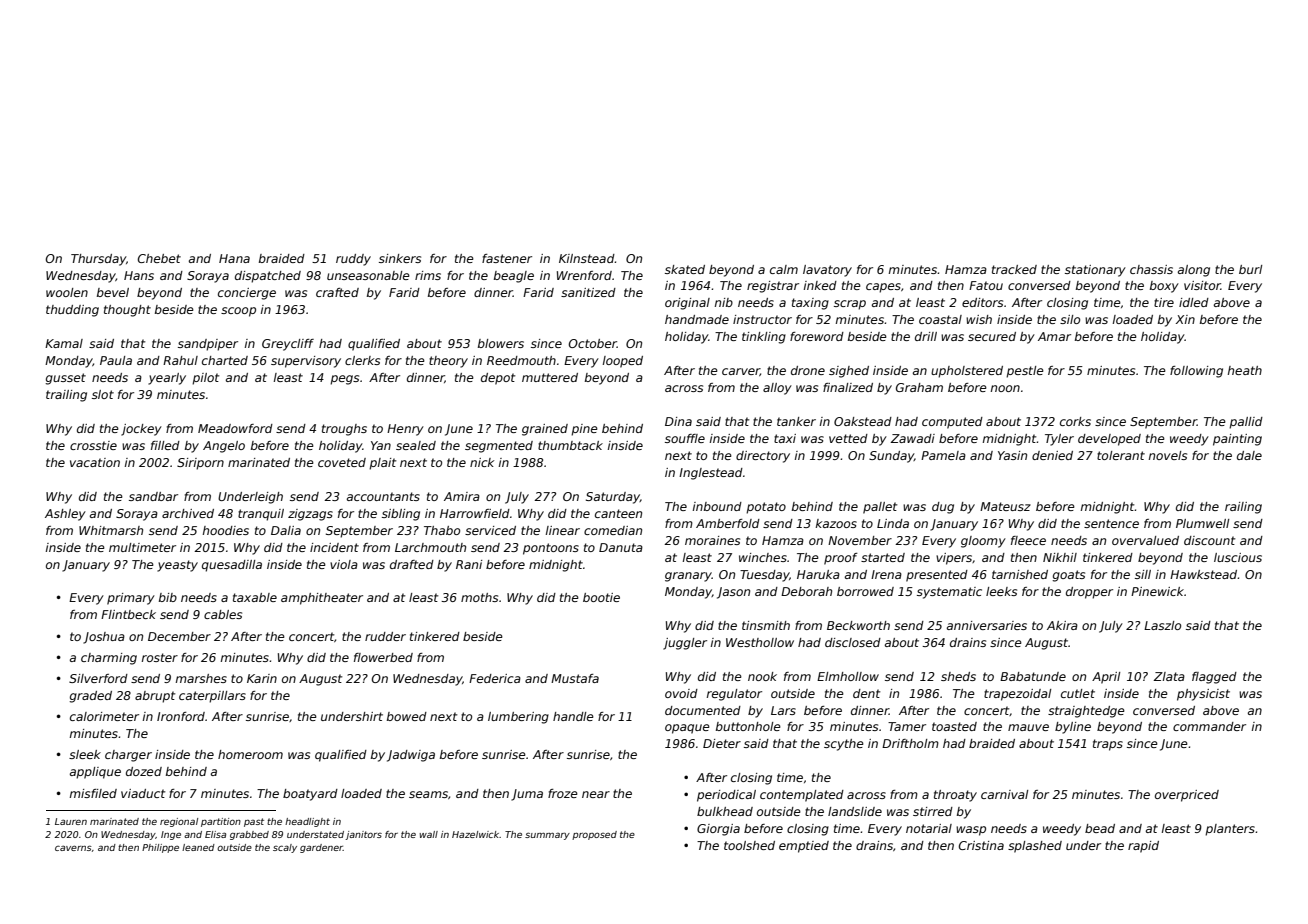 Image resolution: width=1308 pixels, height=924 pixels. Describe the element at coordinates (573, 716) in the screenshot. I see `handle` at that location.
